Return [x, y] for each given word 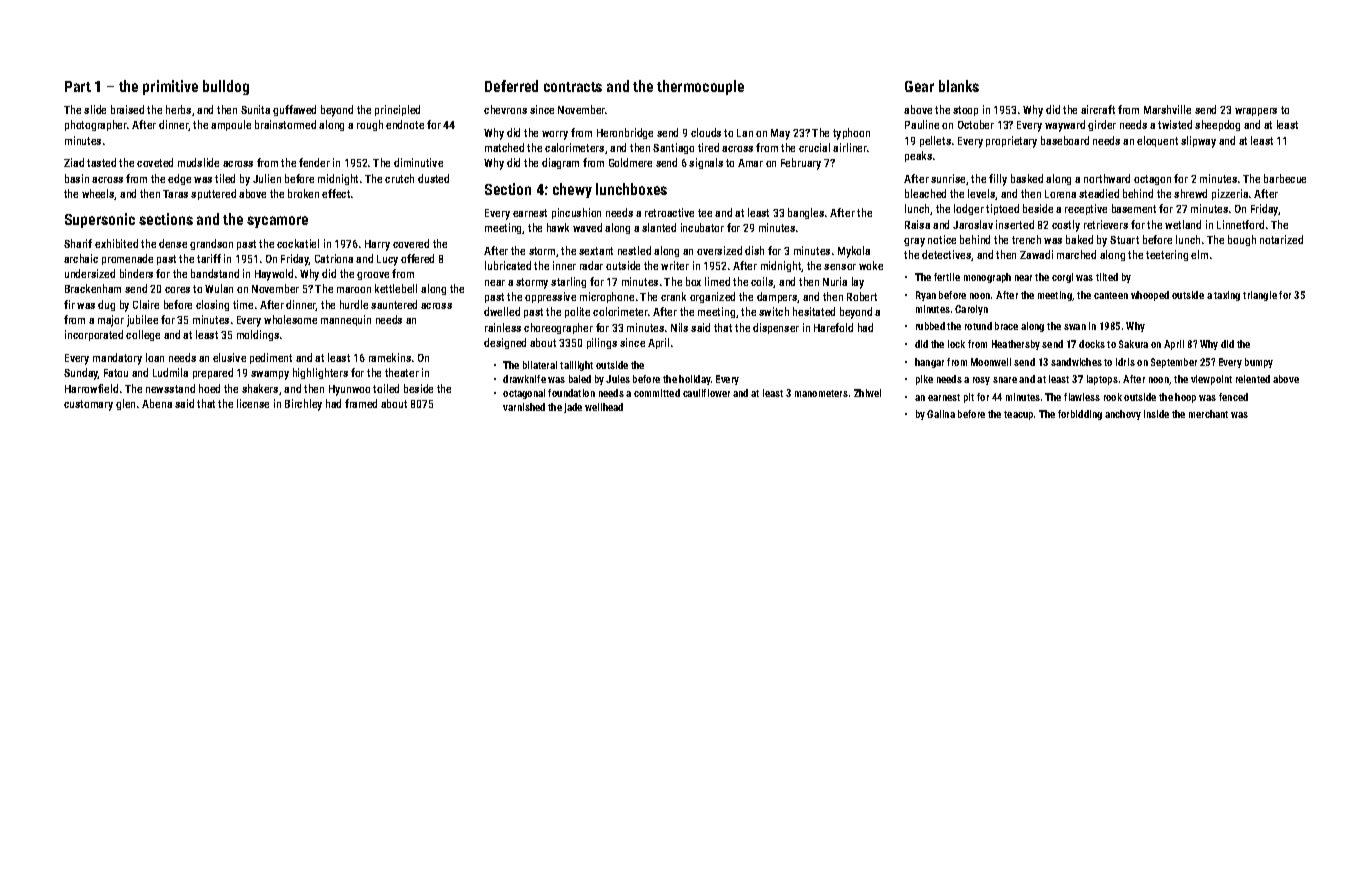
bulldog [226, 87]
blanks [959, 86]
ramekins [390, 357]
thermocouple [700, 87]
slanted [659, 227]
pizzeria [1230, 194]
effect [336, 193]
